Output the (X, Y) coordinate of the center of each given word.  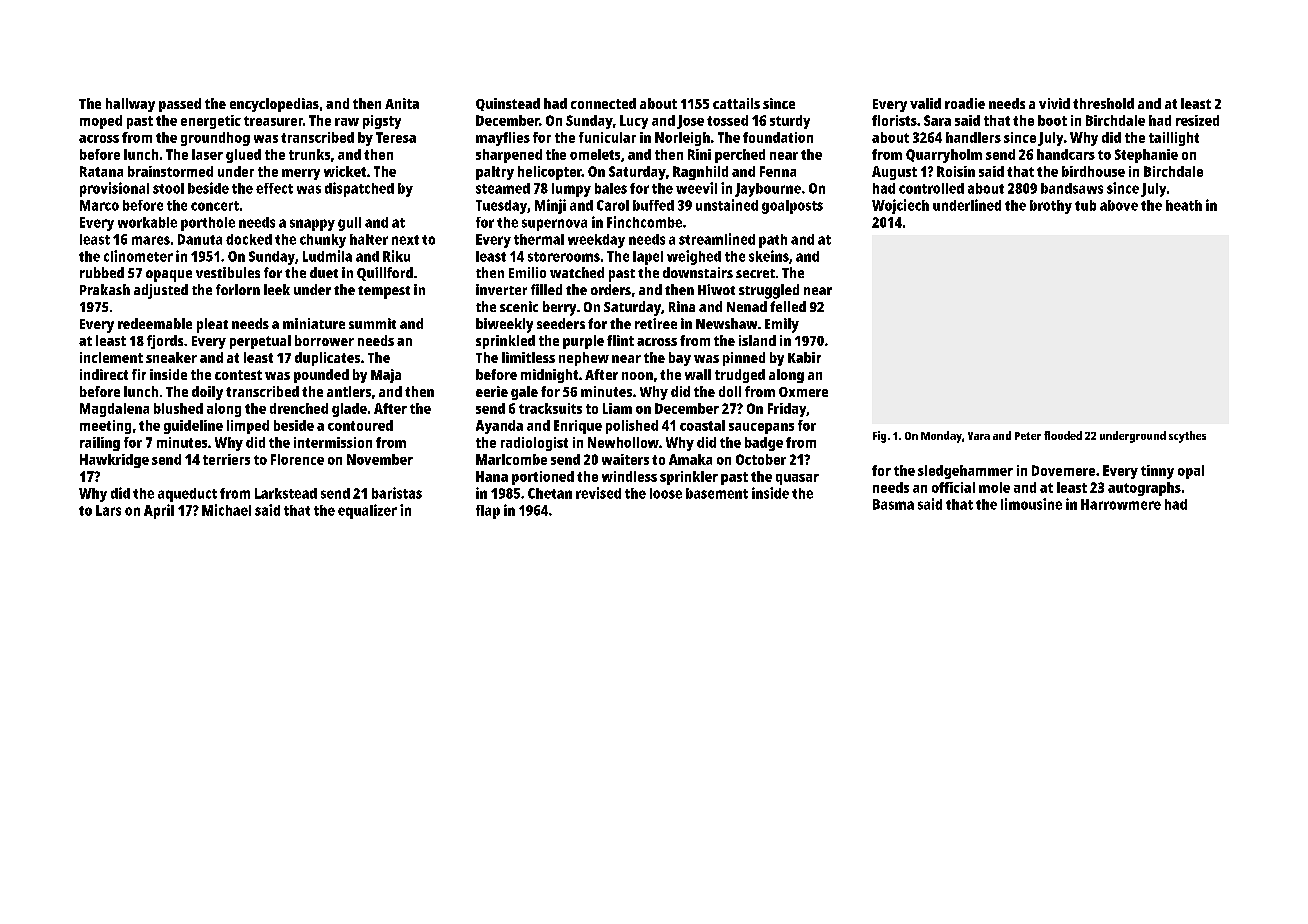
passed (180, 105)
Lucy (634, 122)
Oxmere (803, 392)
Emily (782, 325)
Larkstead (286, 493)
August (894, 173)
